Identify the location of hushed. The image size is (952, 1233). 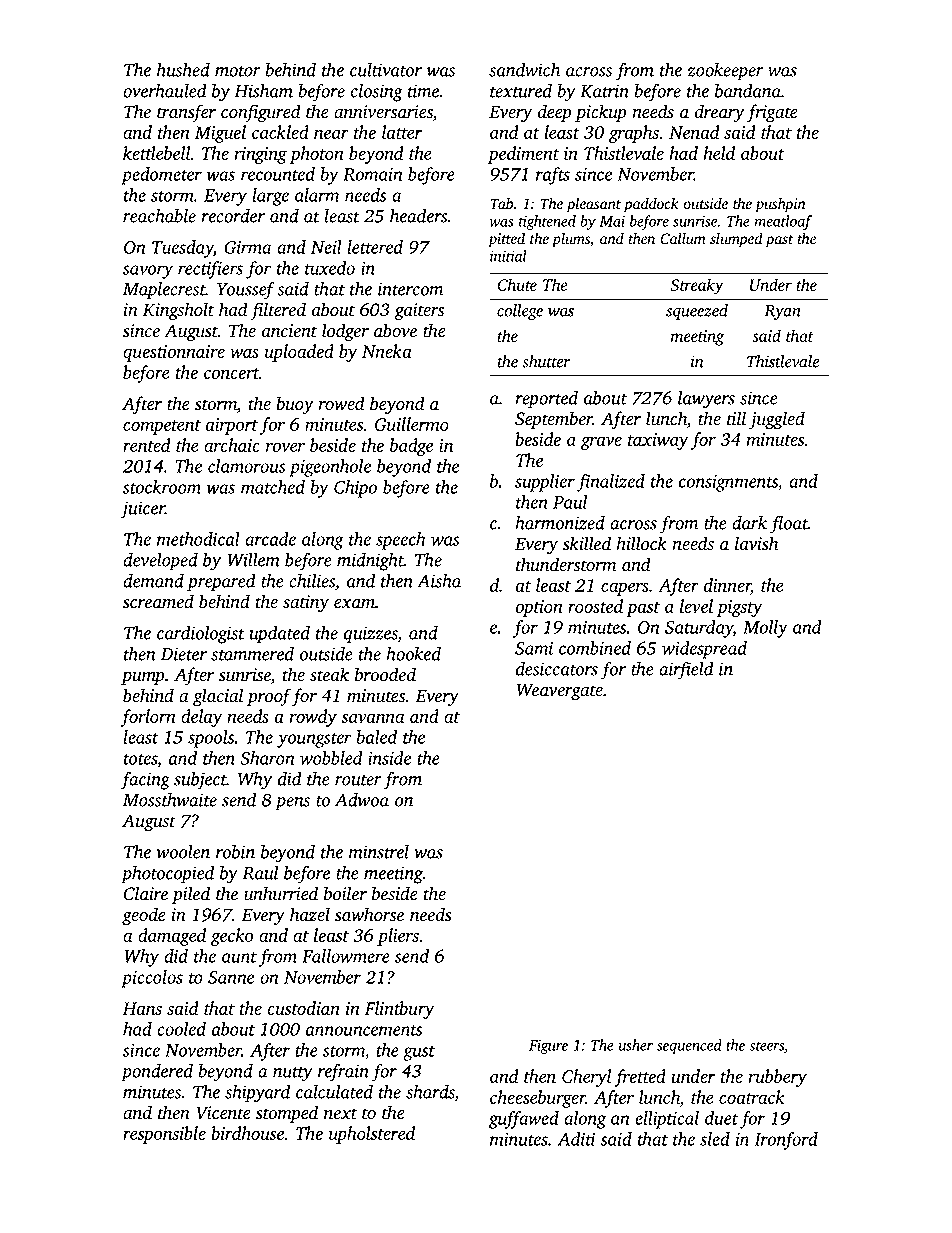
(183, 69).
